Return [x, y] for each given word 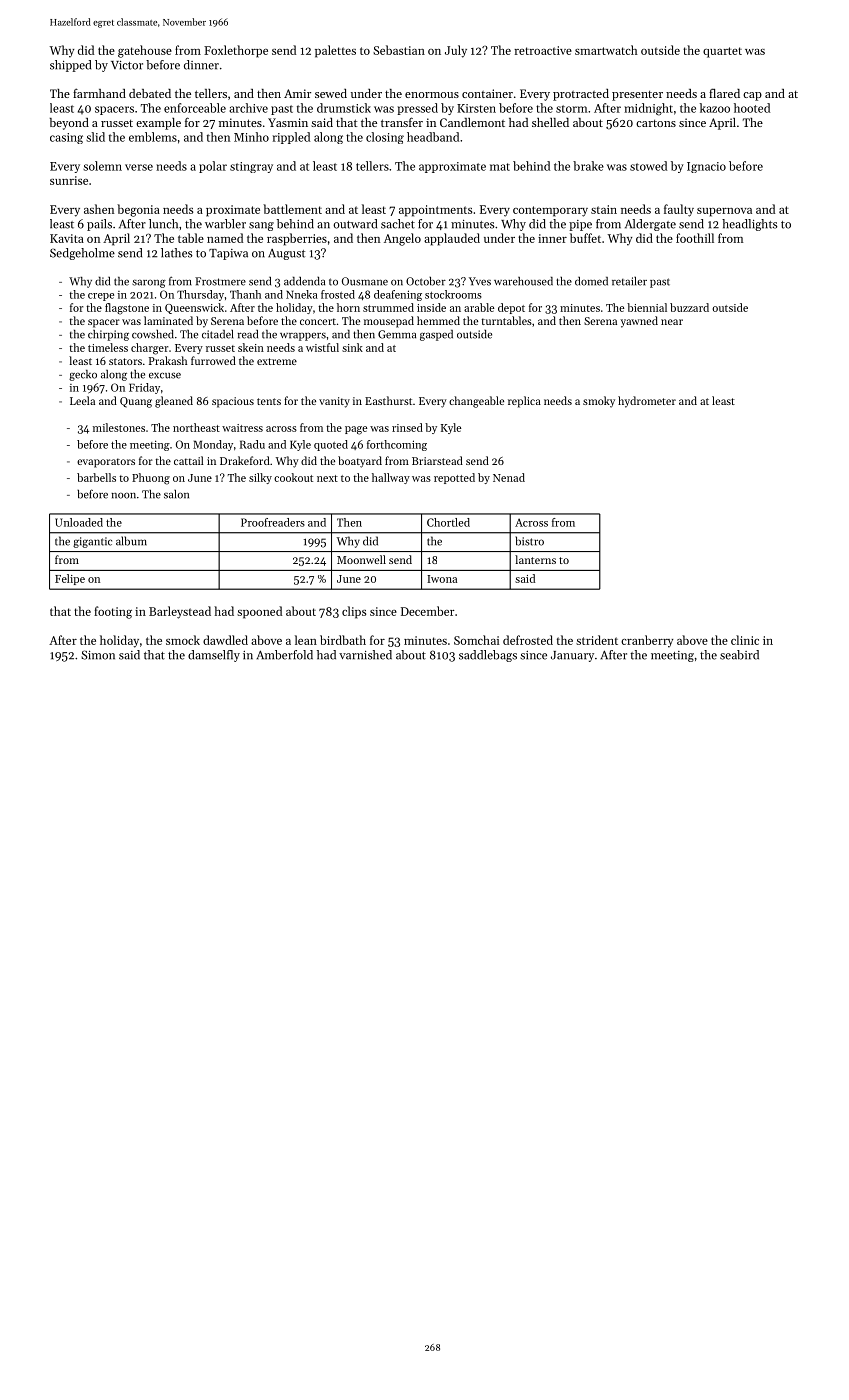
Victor [127, 65]
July [456, 51]
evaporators [106, 463]
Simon [98, 655]
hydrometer [647, 402]
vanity [334, 402]
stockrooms [453, 294]
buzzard [689, 307]
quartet [722, 52]
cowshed [153, 334]
